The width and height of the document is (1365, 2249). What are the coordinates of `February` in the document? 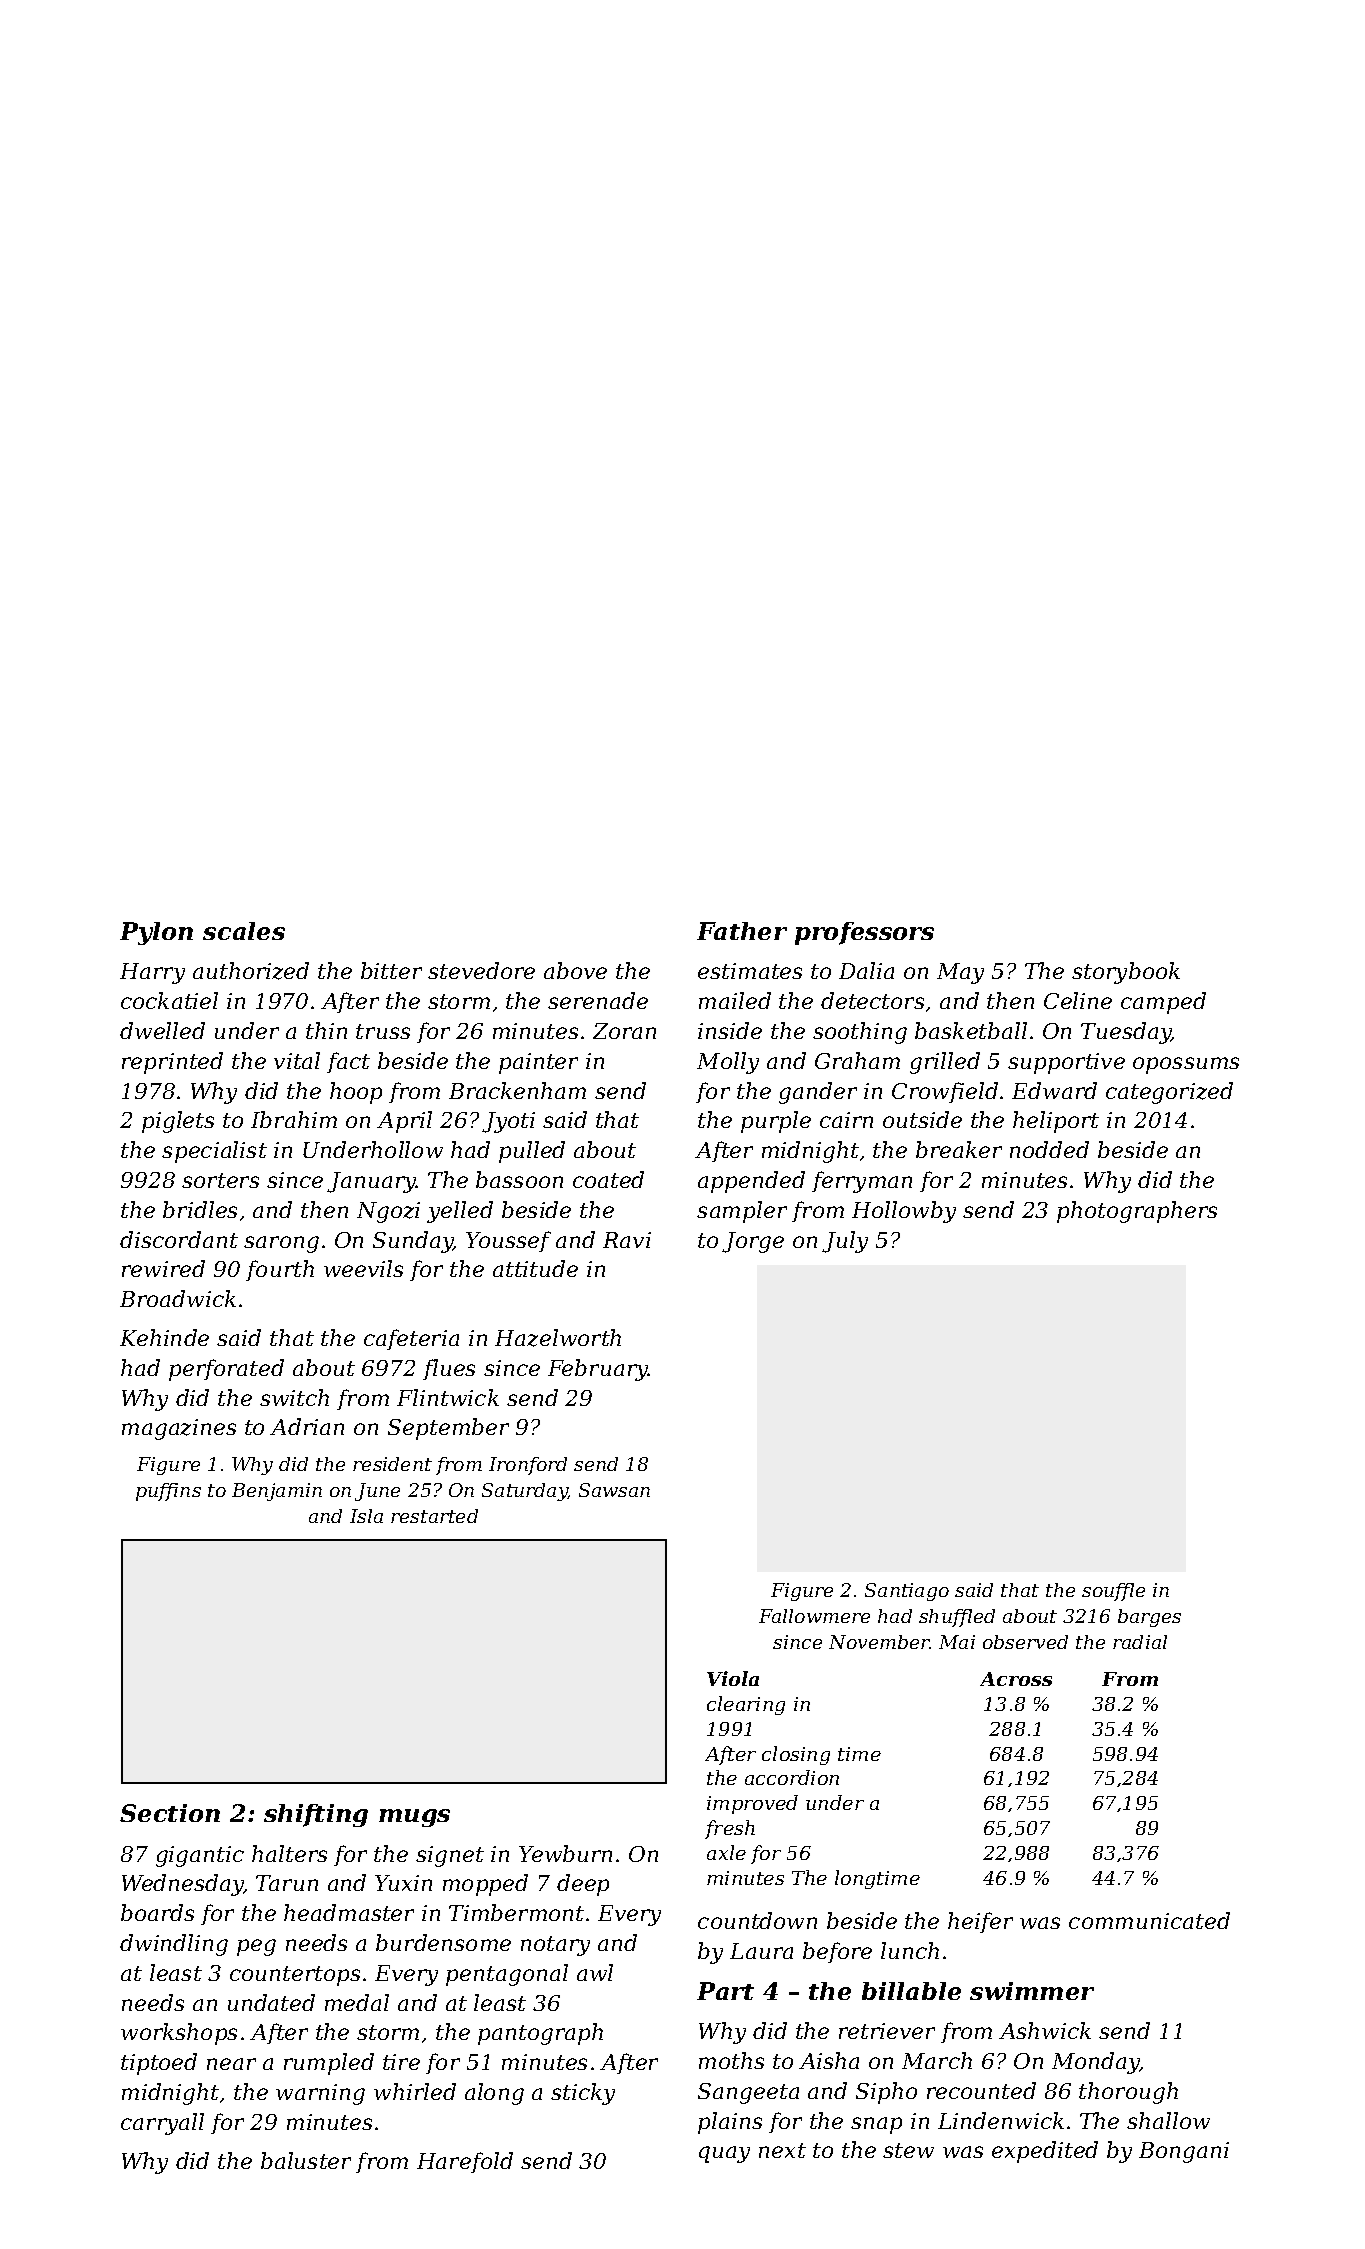 It's located at (598, 1370).
